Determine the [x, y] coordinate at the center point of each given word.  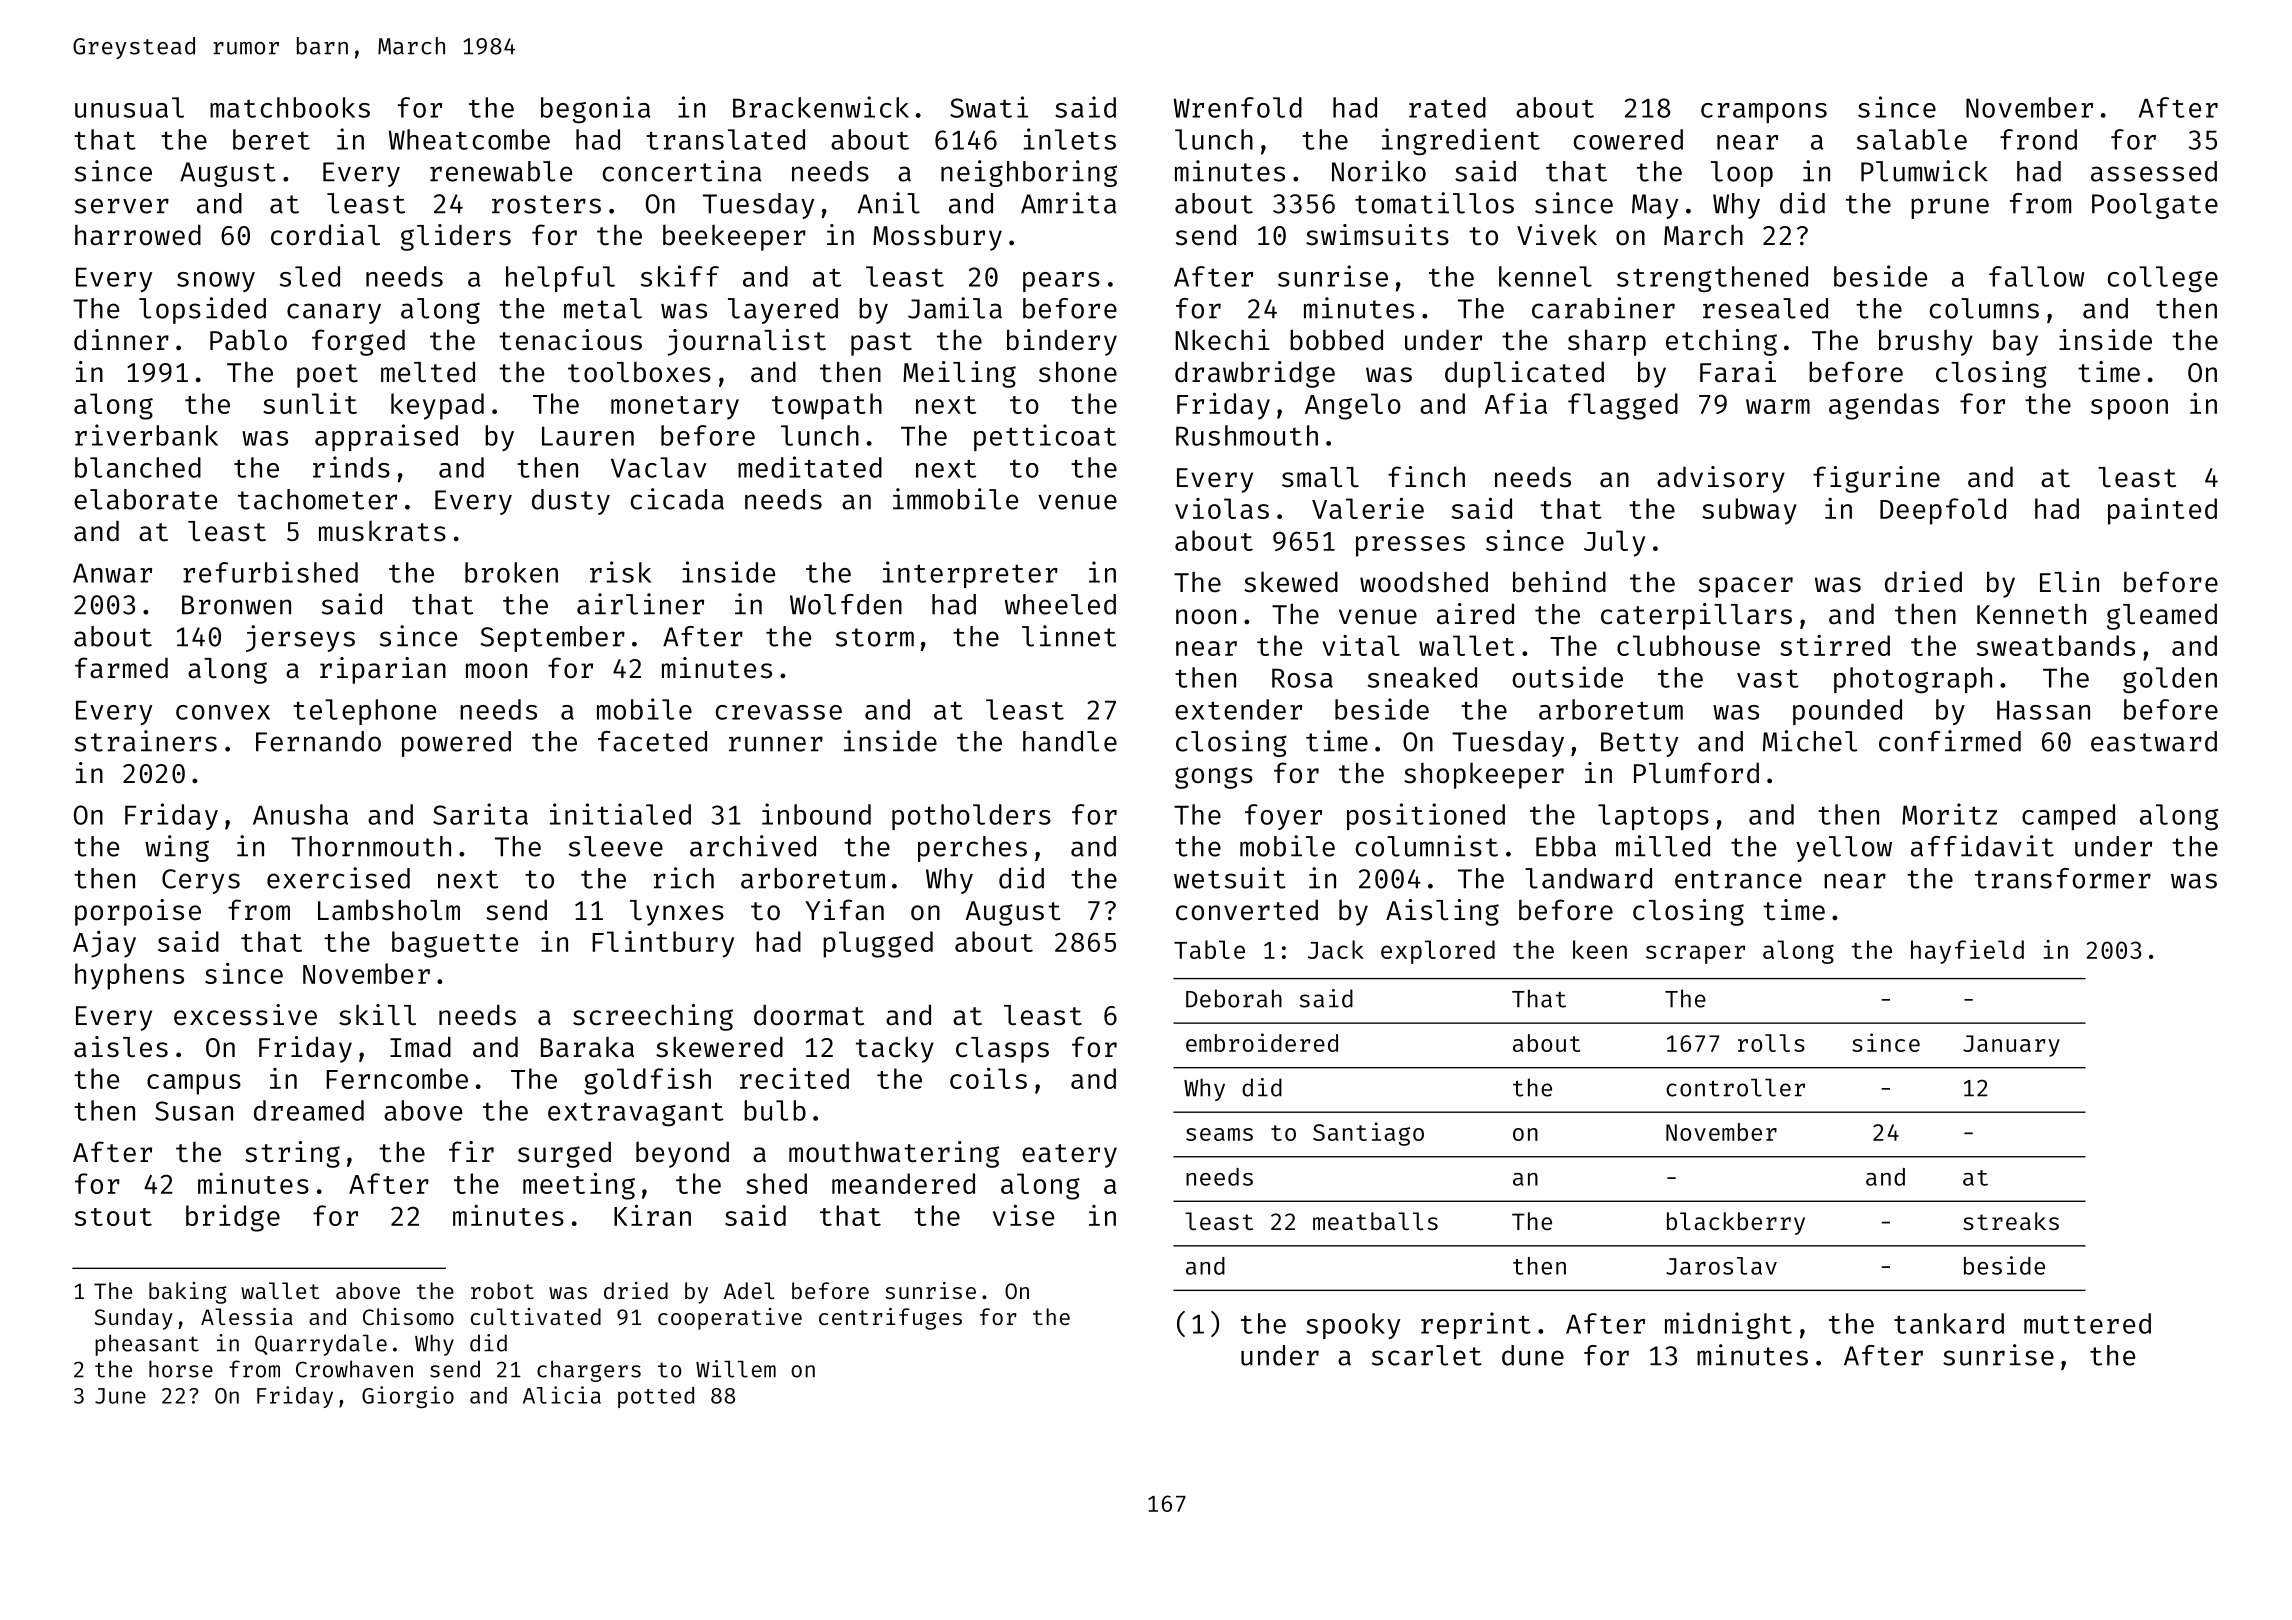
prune [1950, 208]
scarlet [1427, 1355]
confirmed [1950, 741]
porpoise [138, 912]
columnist [1427, 846]
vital [1361, 645]
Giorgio [408, 1397]
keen [1600, 949]
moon [496, 671]
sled [310, 276]
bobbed [1336, 340]
